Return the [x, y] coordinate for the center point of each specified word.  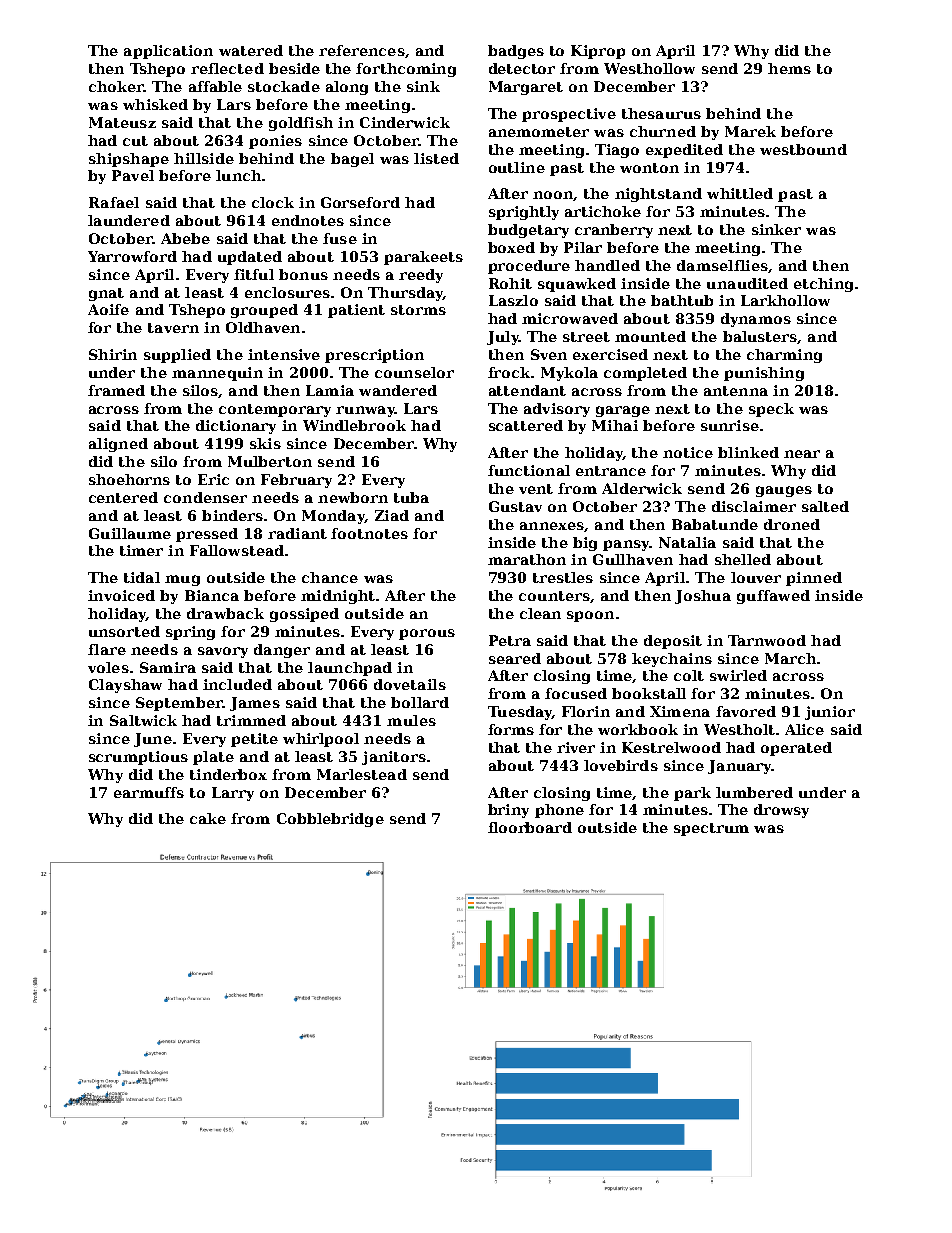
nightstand [658, 195]
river [576, 747]
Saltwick [143, 720]
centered [123, 497]
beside [294, 68]
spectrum [711, 829]
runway [365, 411]
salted [825, 506]
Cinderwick [405, 122]
